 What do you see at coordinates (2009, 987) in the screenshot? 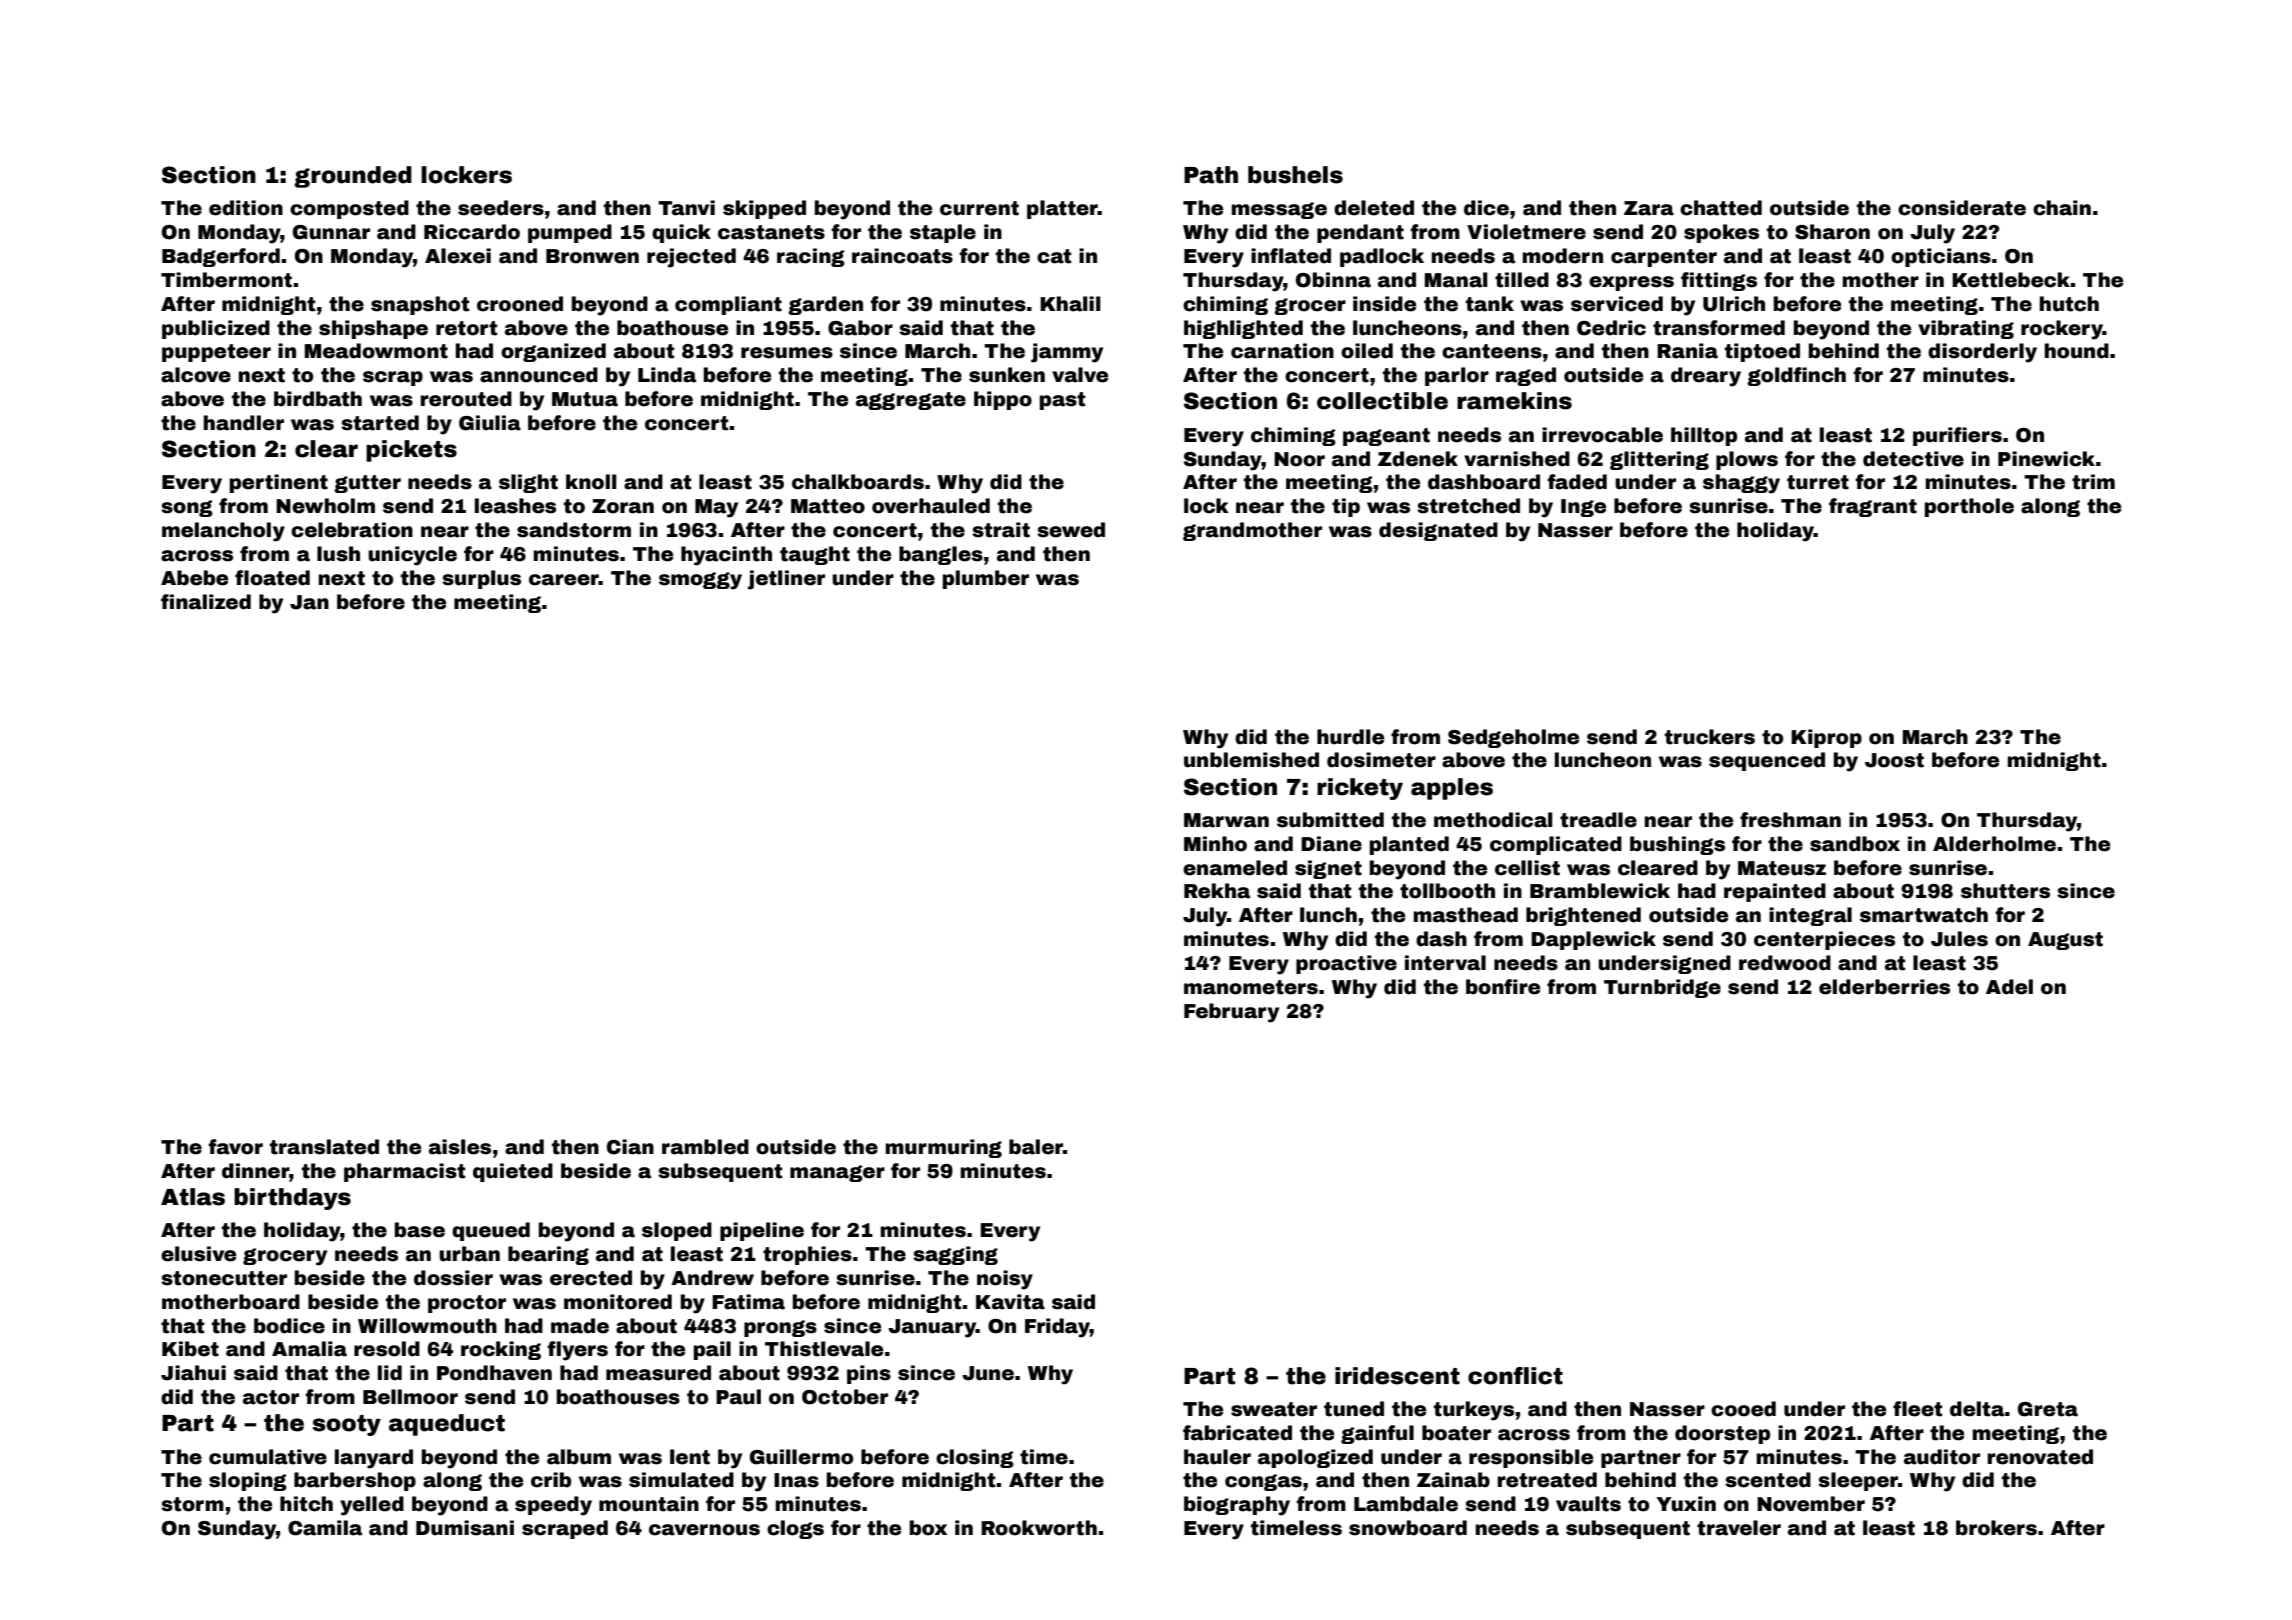
I see `Adel` at bounding box center [2009, 987].
